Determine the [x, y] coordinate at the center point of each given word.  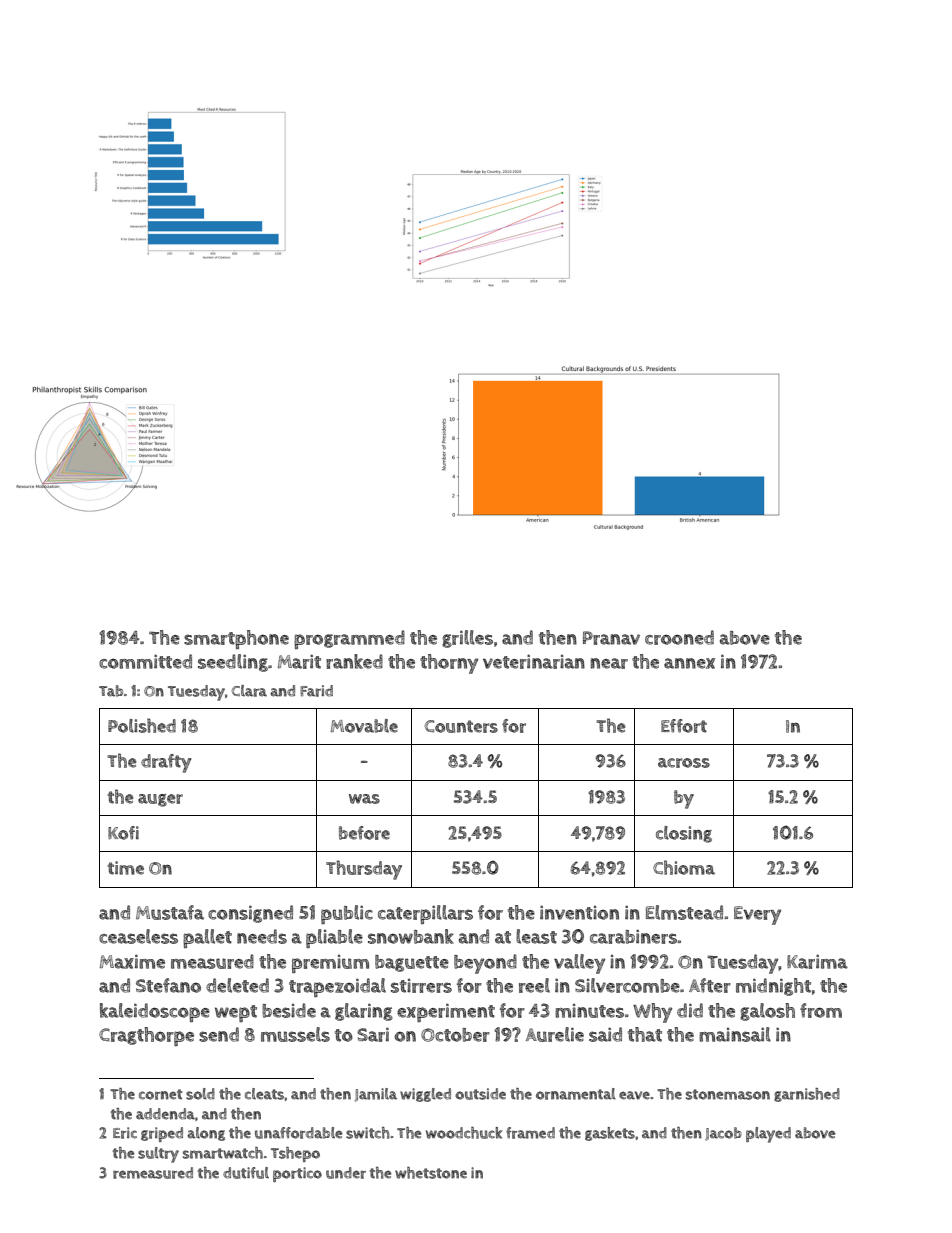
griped [162, 1134]
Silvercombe [627, 985]
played [768, 1135]
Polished [142, 725]
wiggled [425, 1095]
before [364, 833]
